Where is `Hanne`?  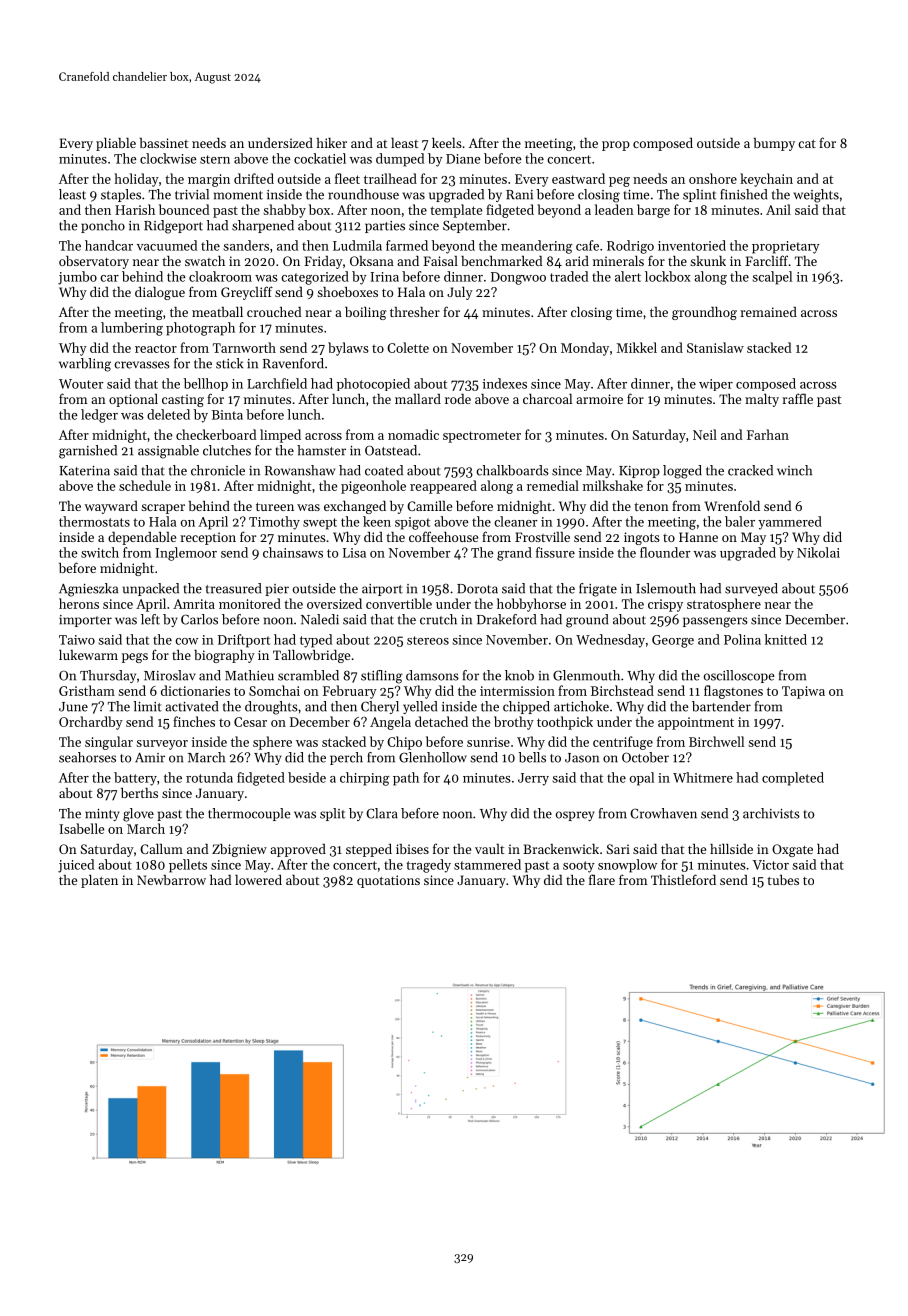 Hanne is located at coordinates (698, 537).
